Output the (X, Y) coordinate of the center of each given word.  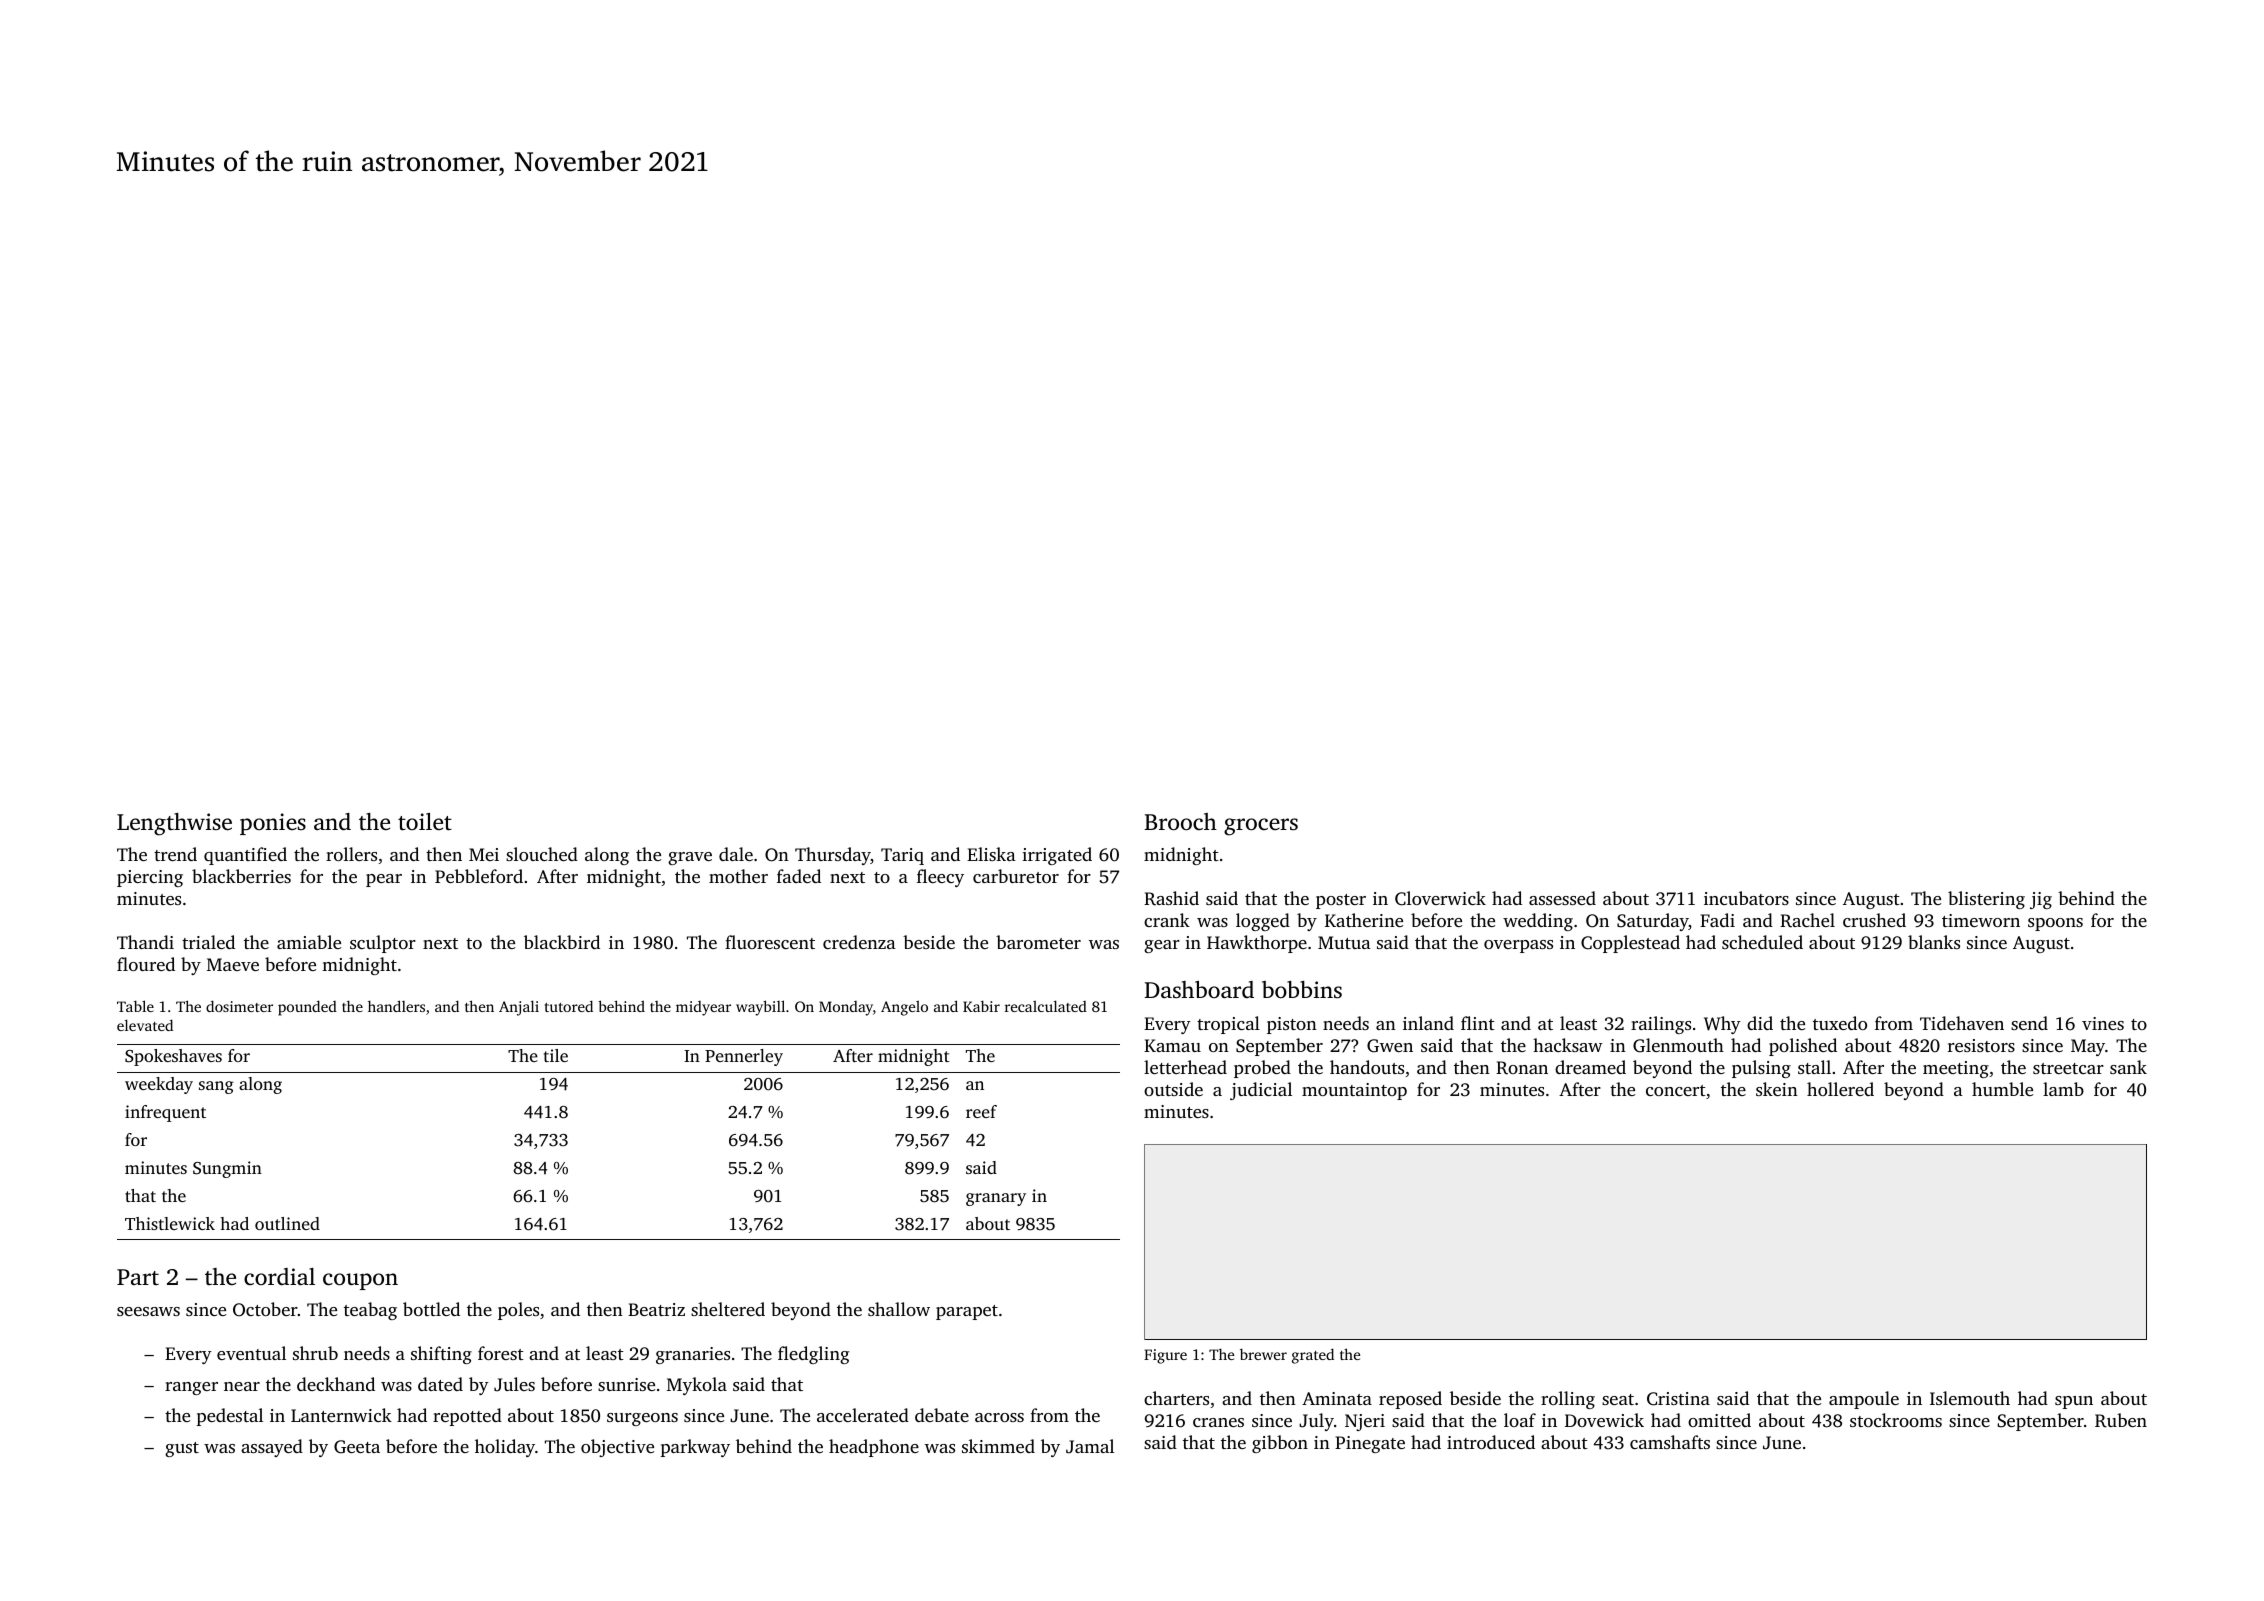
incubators (1746, 898)
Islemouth (1970, 1398)
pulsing (1761, 1069)
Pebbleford (479, 876)
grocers (1261, 827)
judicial (1261, 1091)
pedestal (230, 1417)
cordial (279, 1276)
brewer (1263, 1354)
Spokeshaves (173, 1057)
